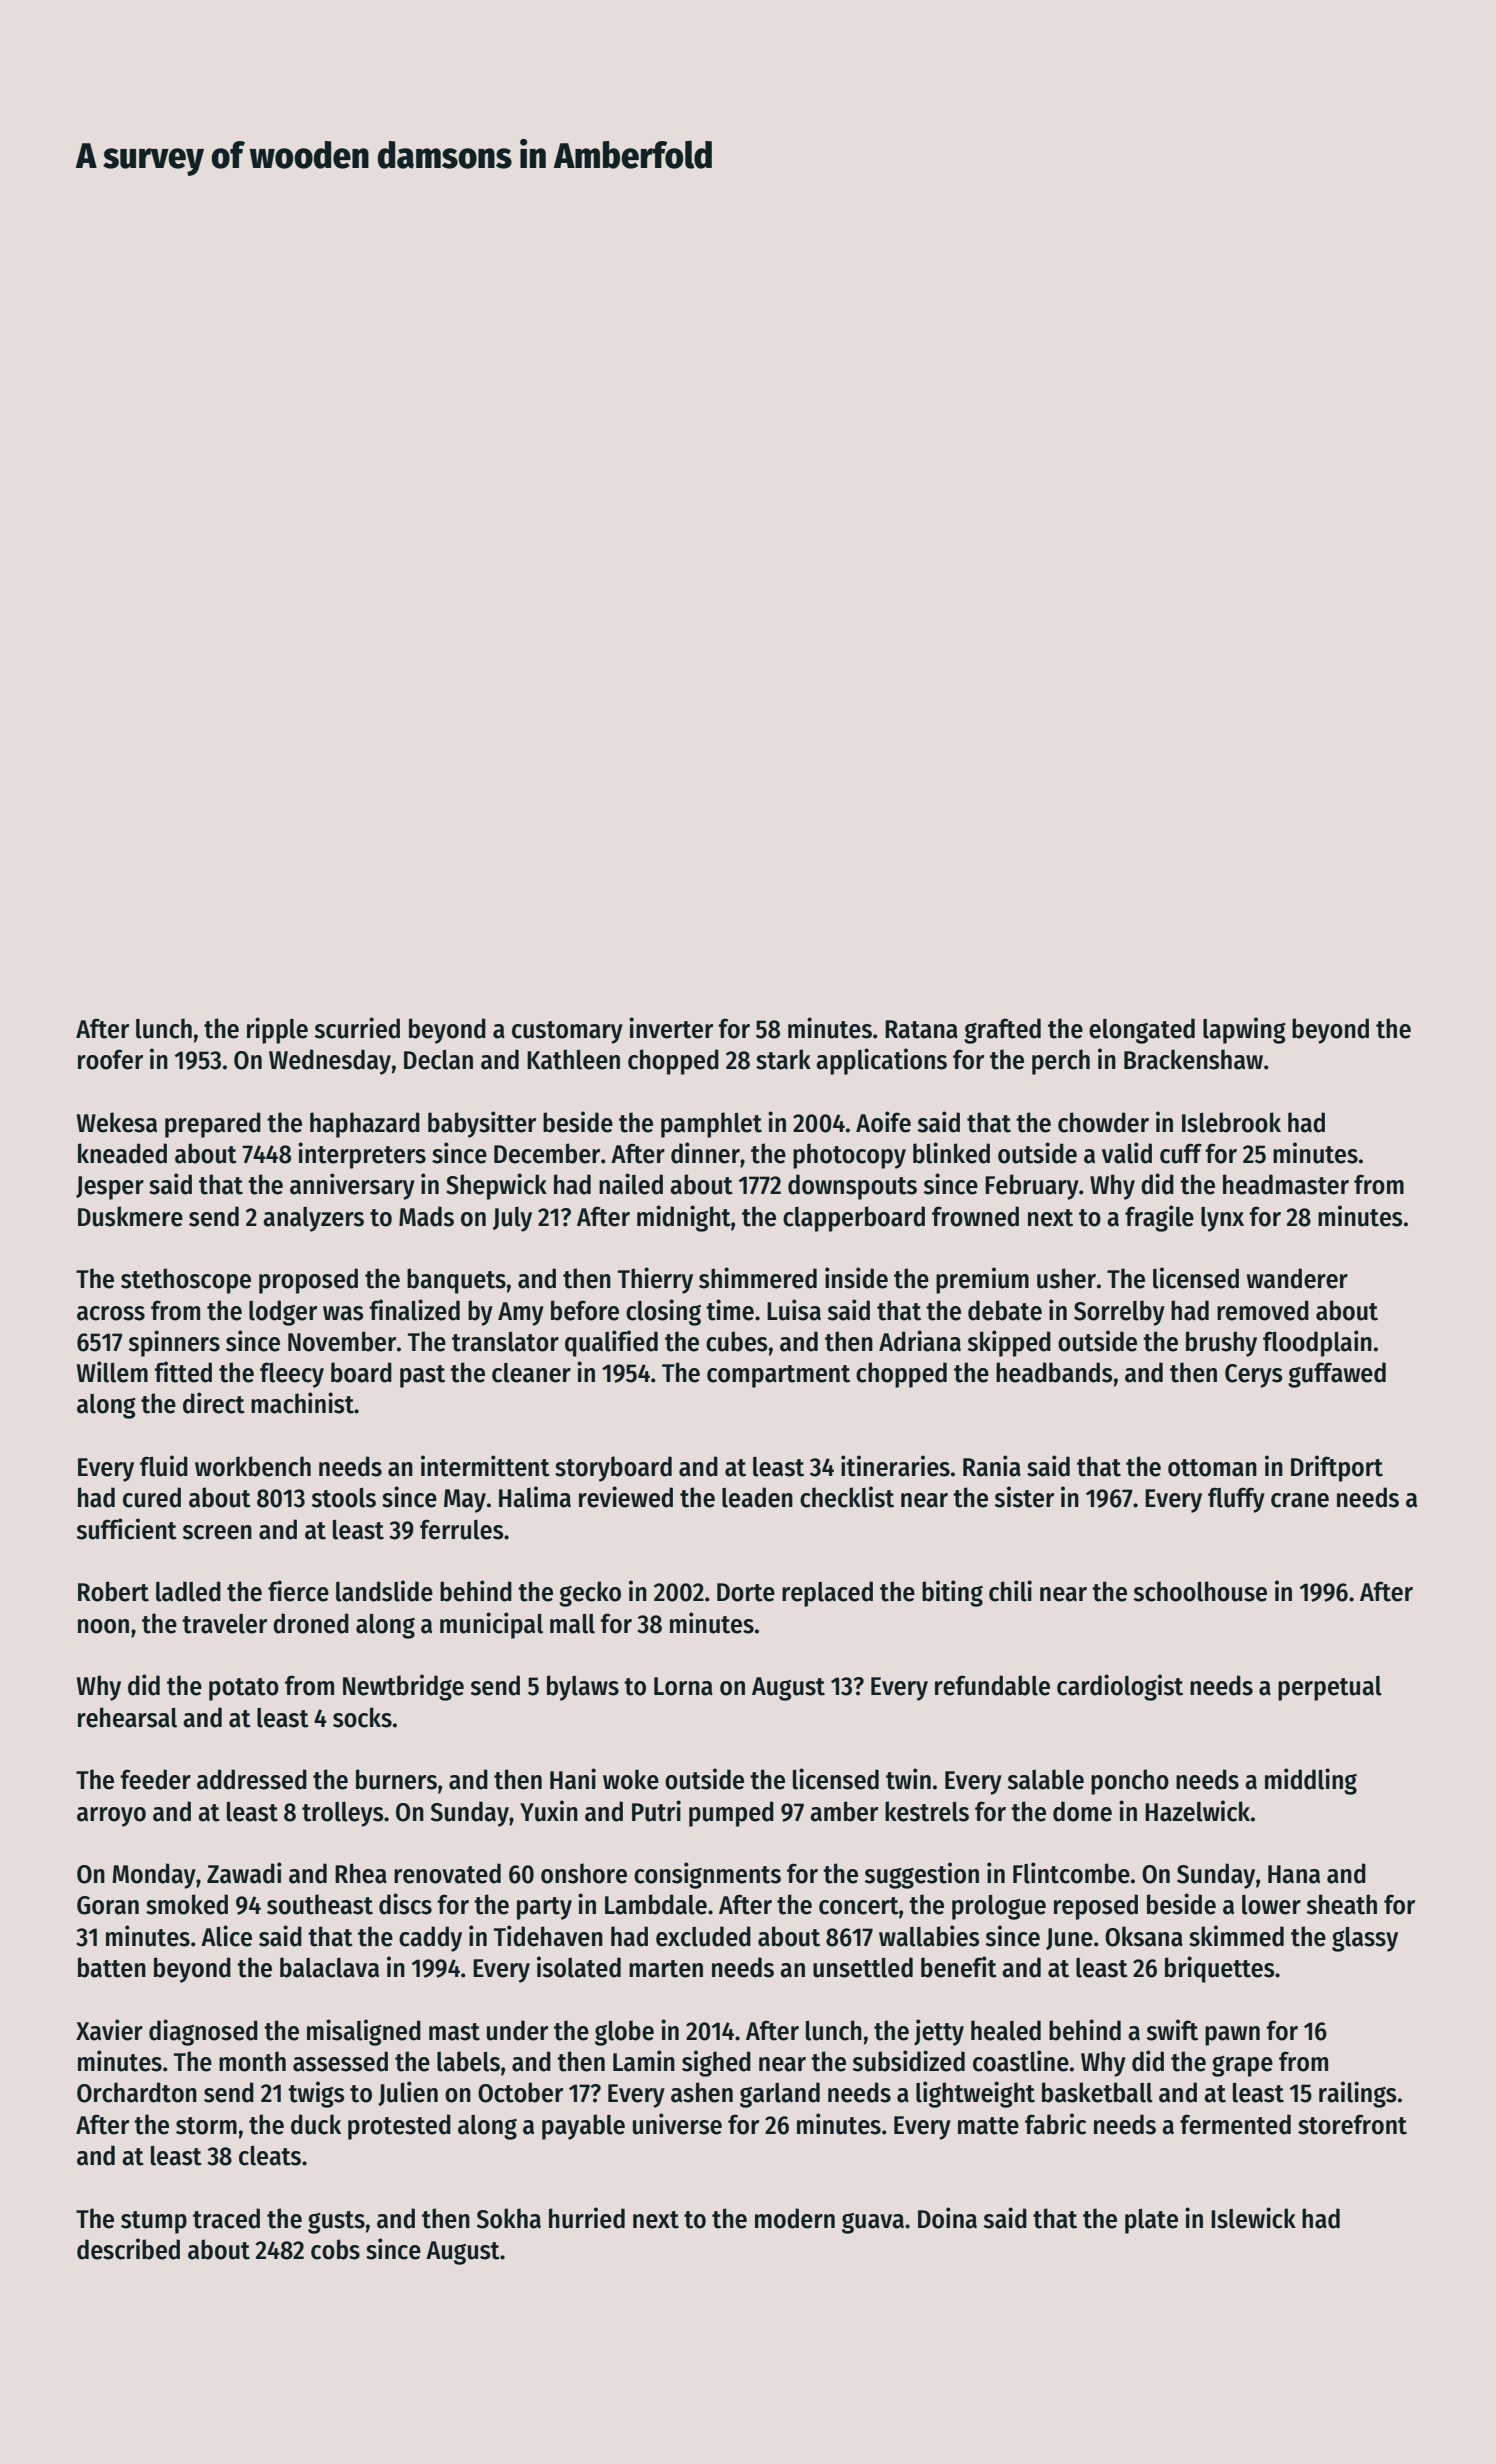 This image has height=2464, width=1496. Describe the element at coordinates (920, 1341) in the image. I see `Adriana` at that location.
